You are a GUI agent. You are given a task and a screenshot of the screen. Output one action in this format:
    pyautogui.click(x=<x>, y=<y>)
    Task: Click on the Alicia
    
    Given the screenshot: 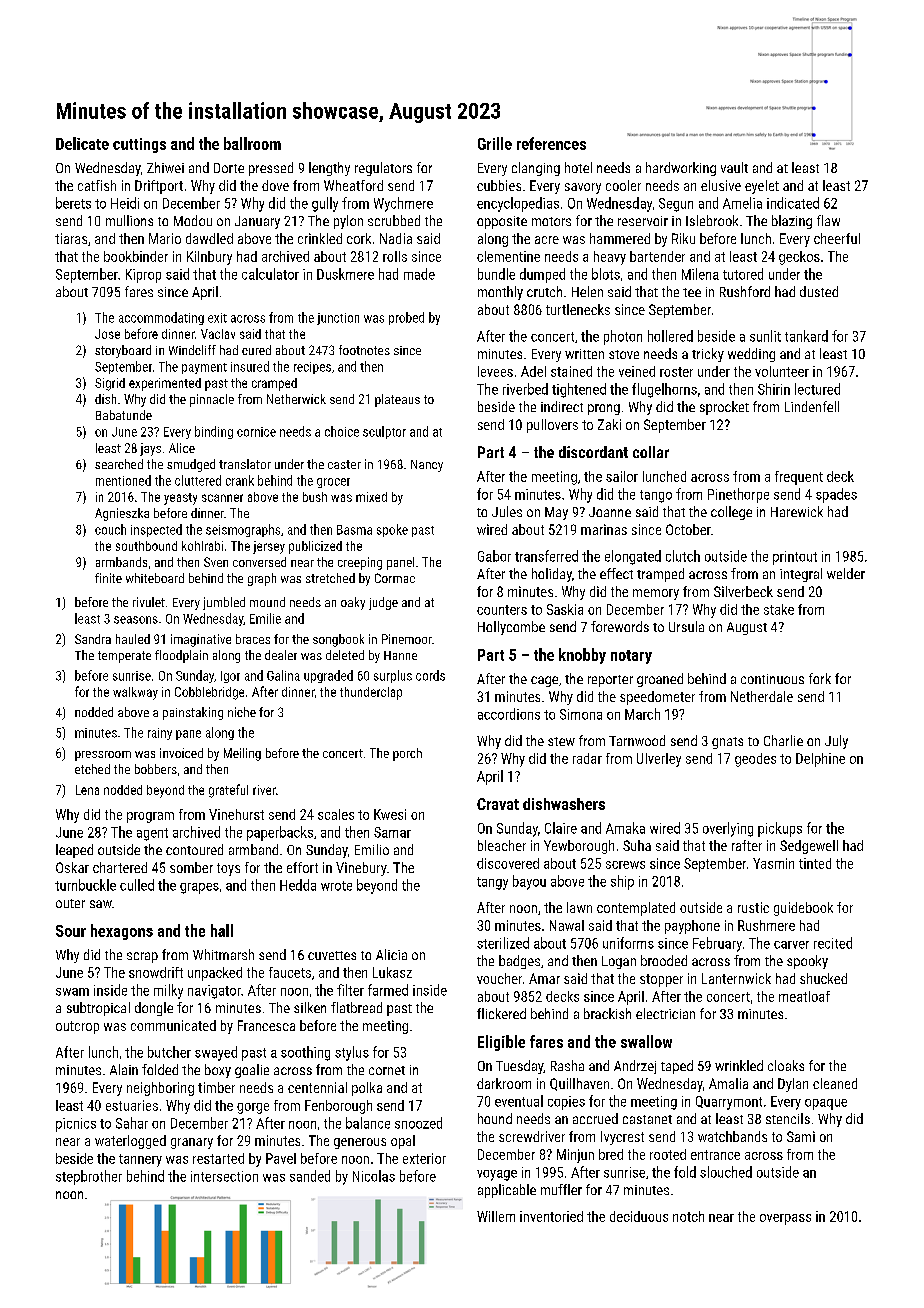 What is the action you would take?
    pyautogui.click(x=391, y=954)
